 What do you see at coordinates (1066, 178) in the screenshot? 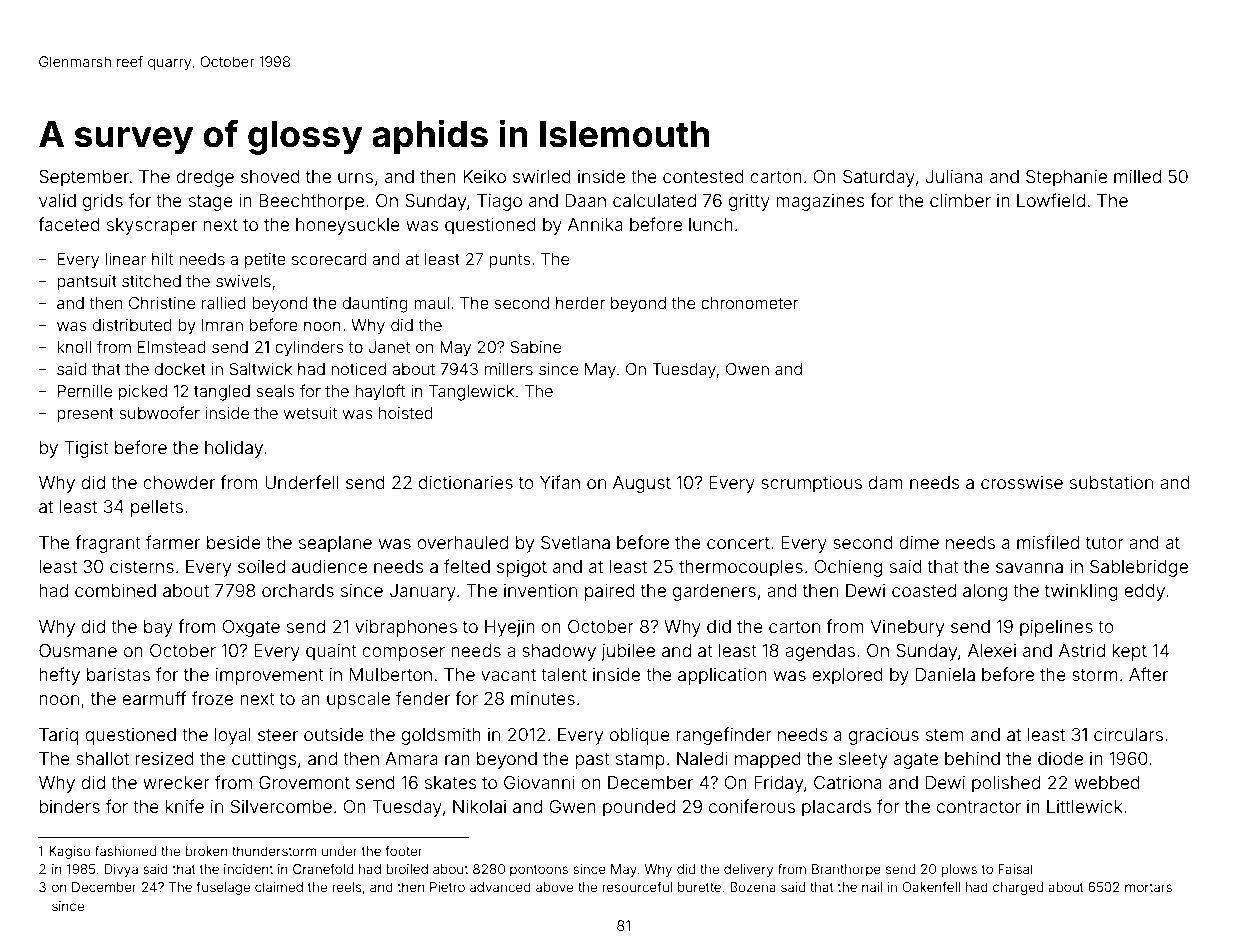
I see `Stephanie` at bounding box center [1066, 178].
